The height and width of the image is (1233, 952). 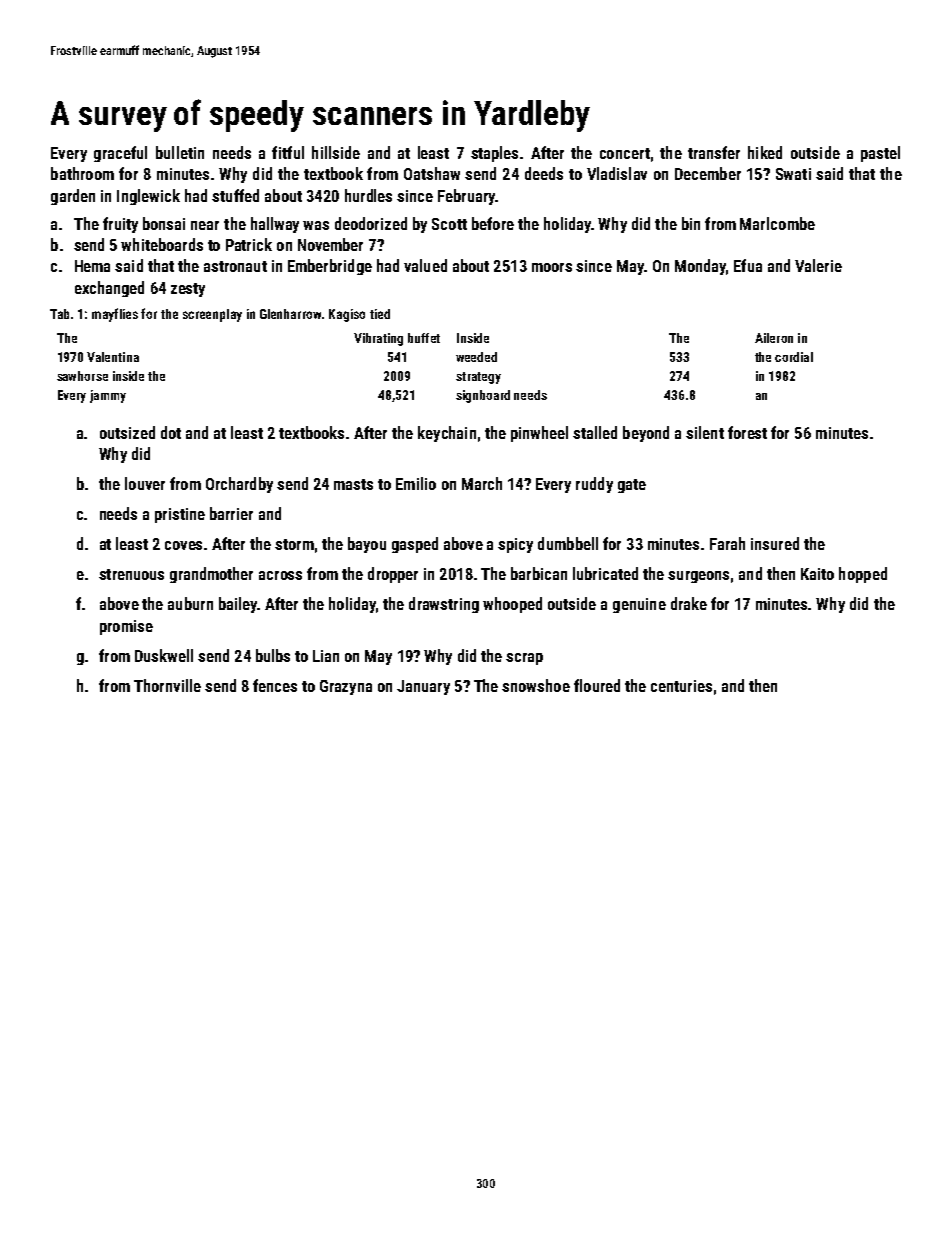 I want to click on Valerie, so click(x=818, y=265).
